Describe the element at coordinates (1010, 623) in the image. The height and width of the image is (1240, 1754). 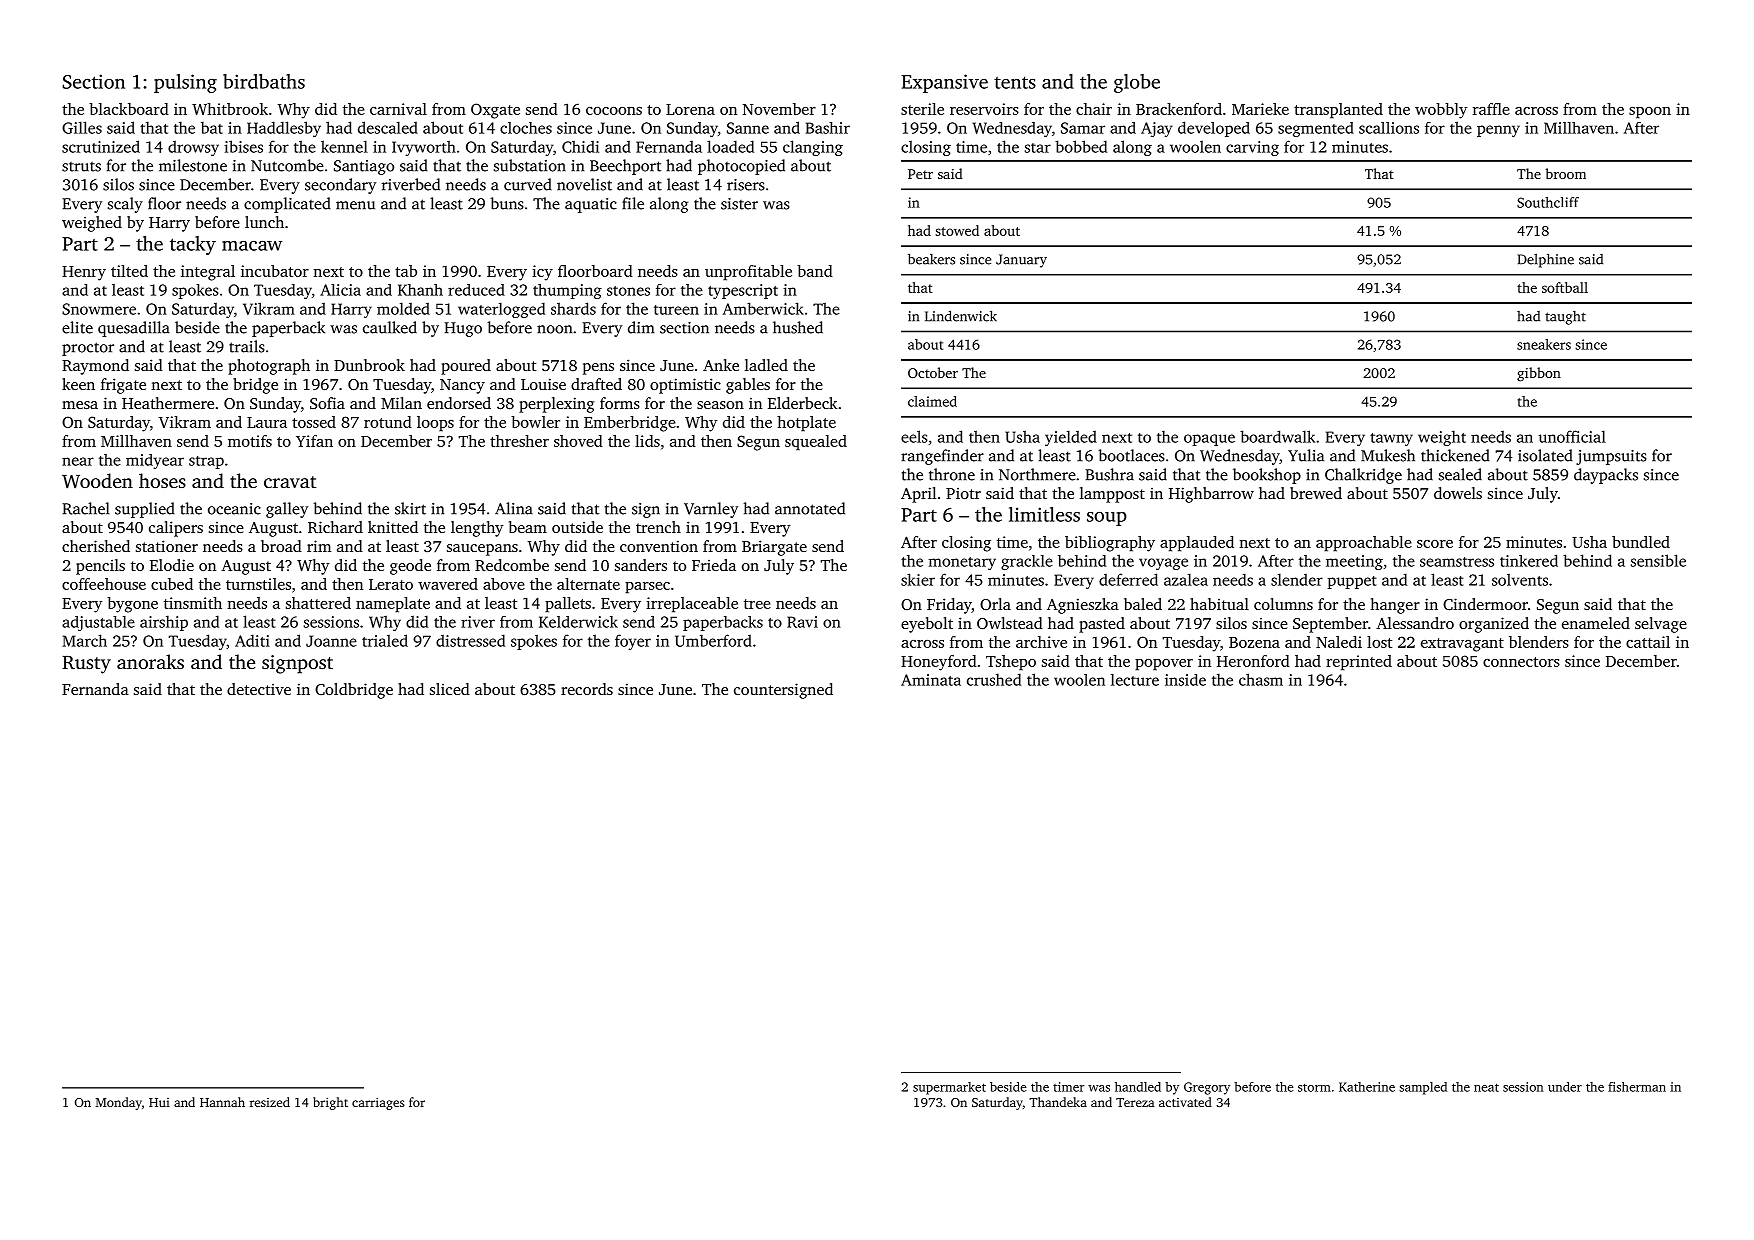
I see `Owlstead` at that location.
